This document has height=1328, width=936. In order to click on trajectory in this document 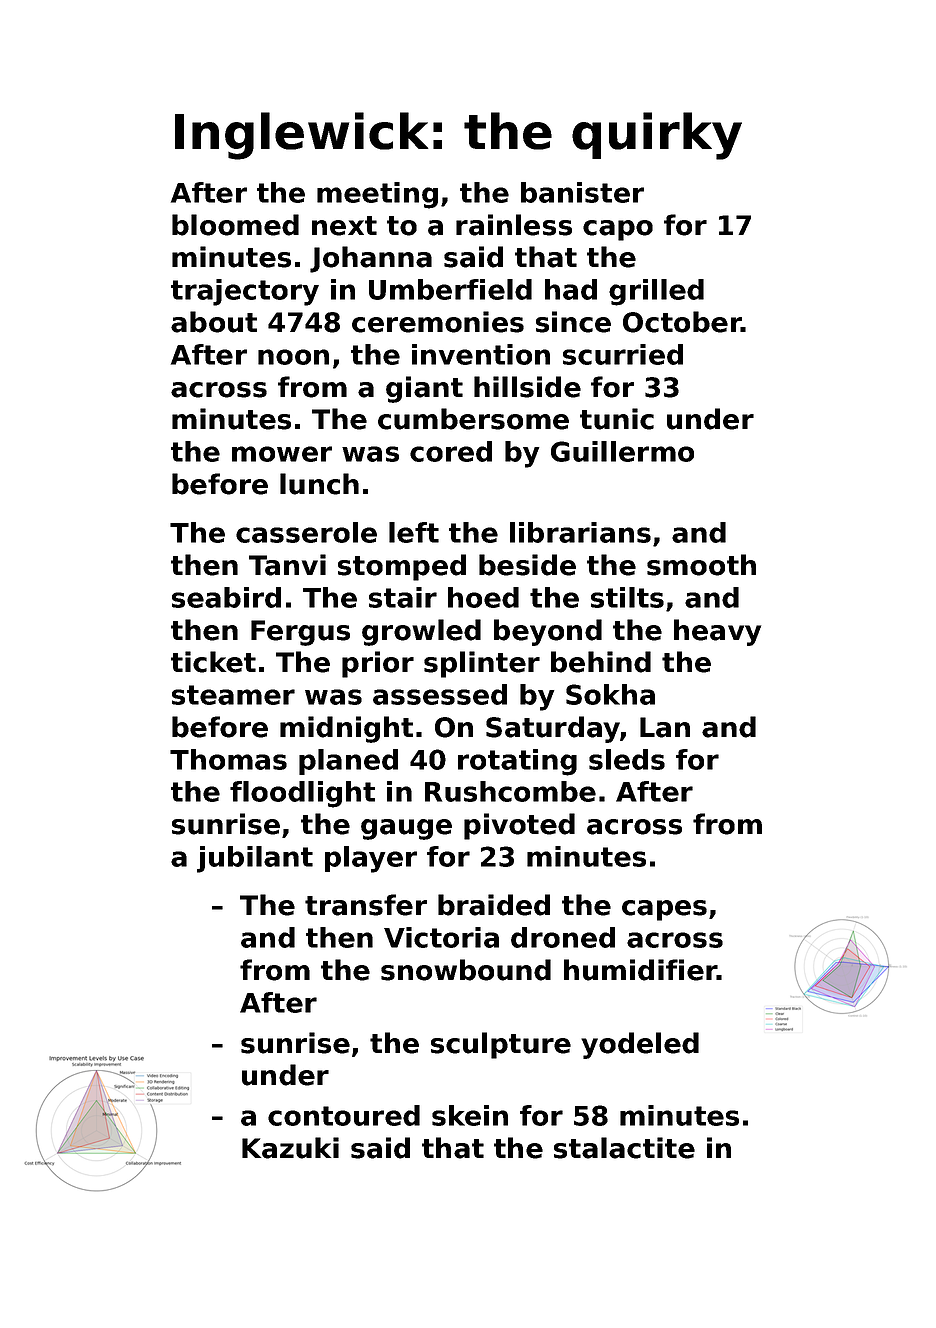, I will do `click(245, 292)`.
